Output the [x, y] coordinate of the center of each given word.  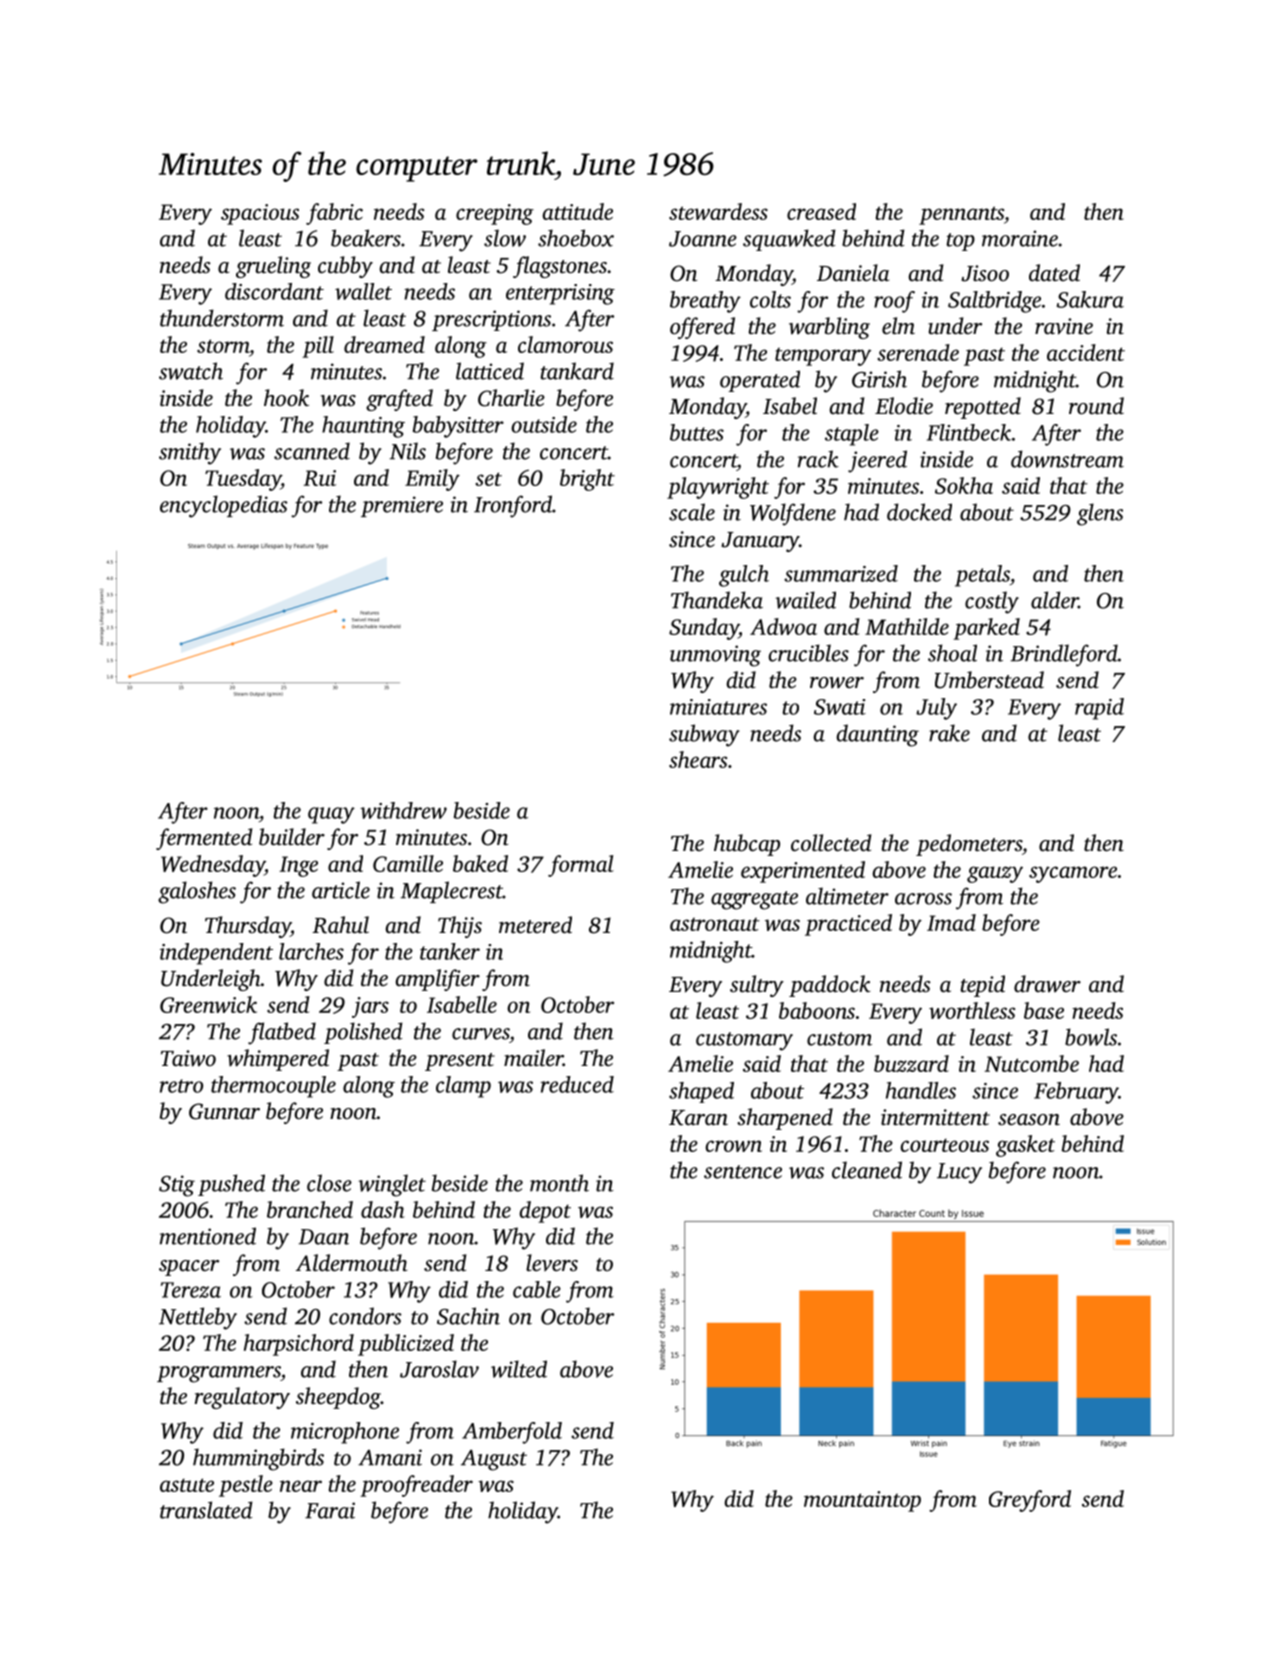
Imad [951, 922]
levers [552, 1262]
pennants [961, 215]
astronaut [715, 924]
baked [480, 863]
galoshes [197, 892]
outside [544, 424]
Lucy [959, 1173]
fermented [204, 839]
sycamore [1073, 874]
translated [206, 1510]
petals [982, 576]
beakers [366, 238]
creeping [495, 214]
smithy [190, 453]
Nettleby [198, 1318]
